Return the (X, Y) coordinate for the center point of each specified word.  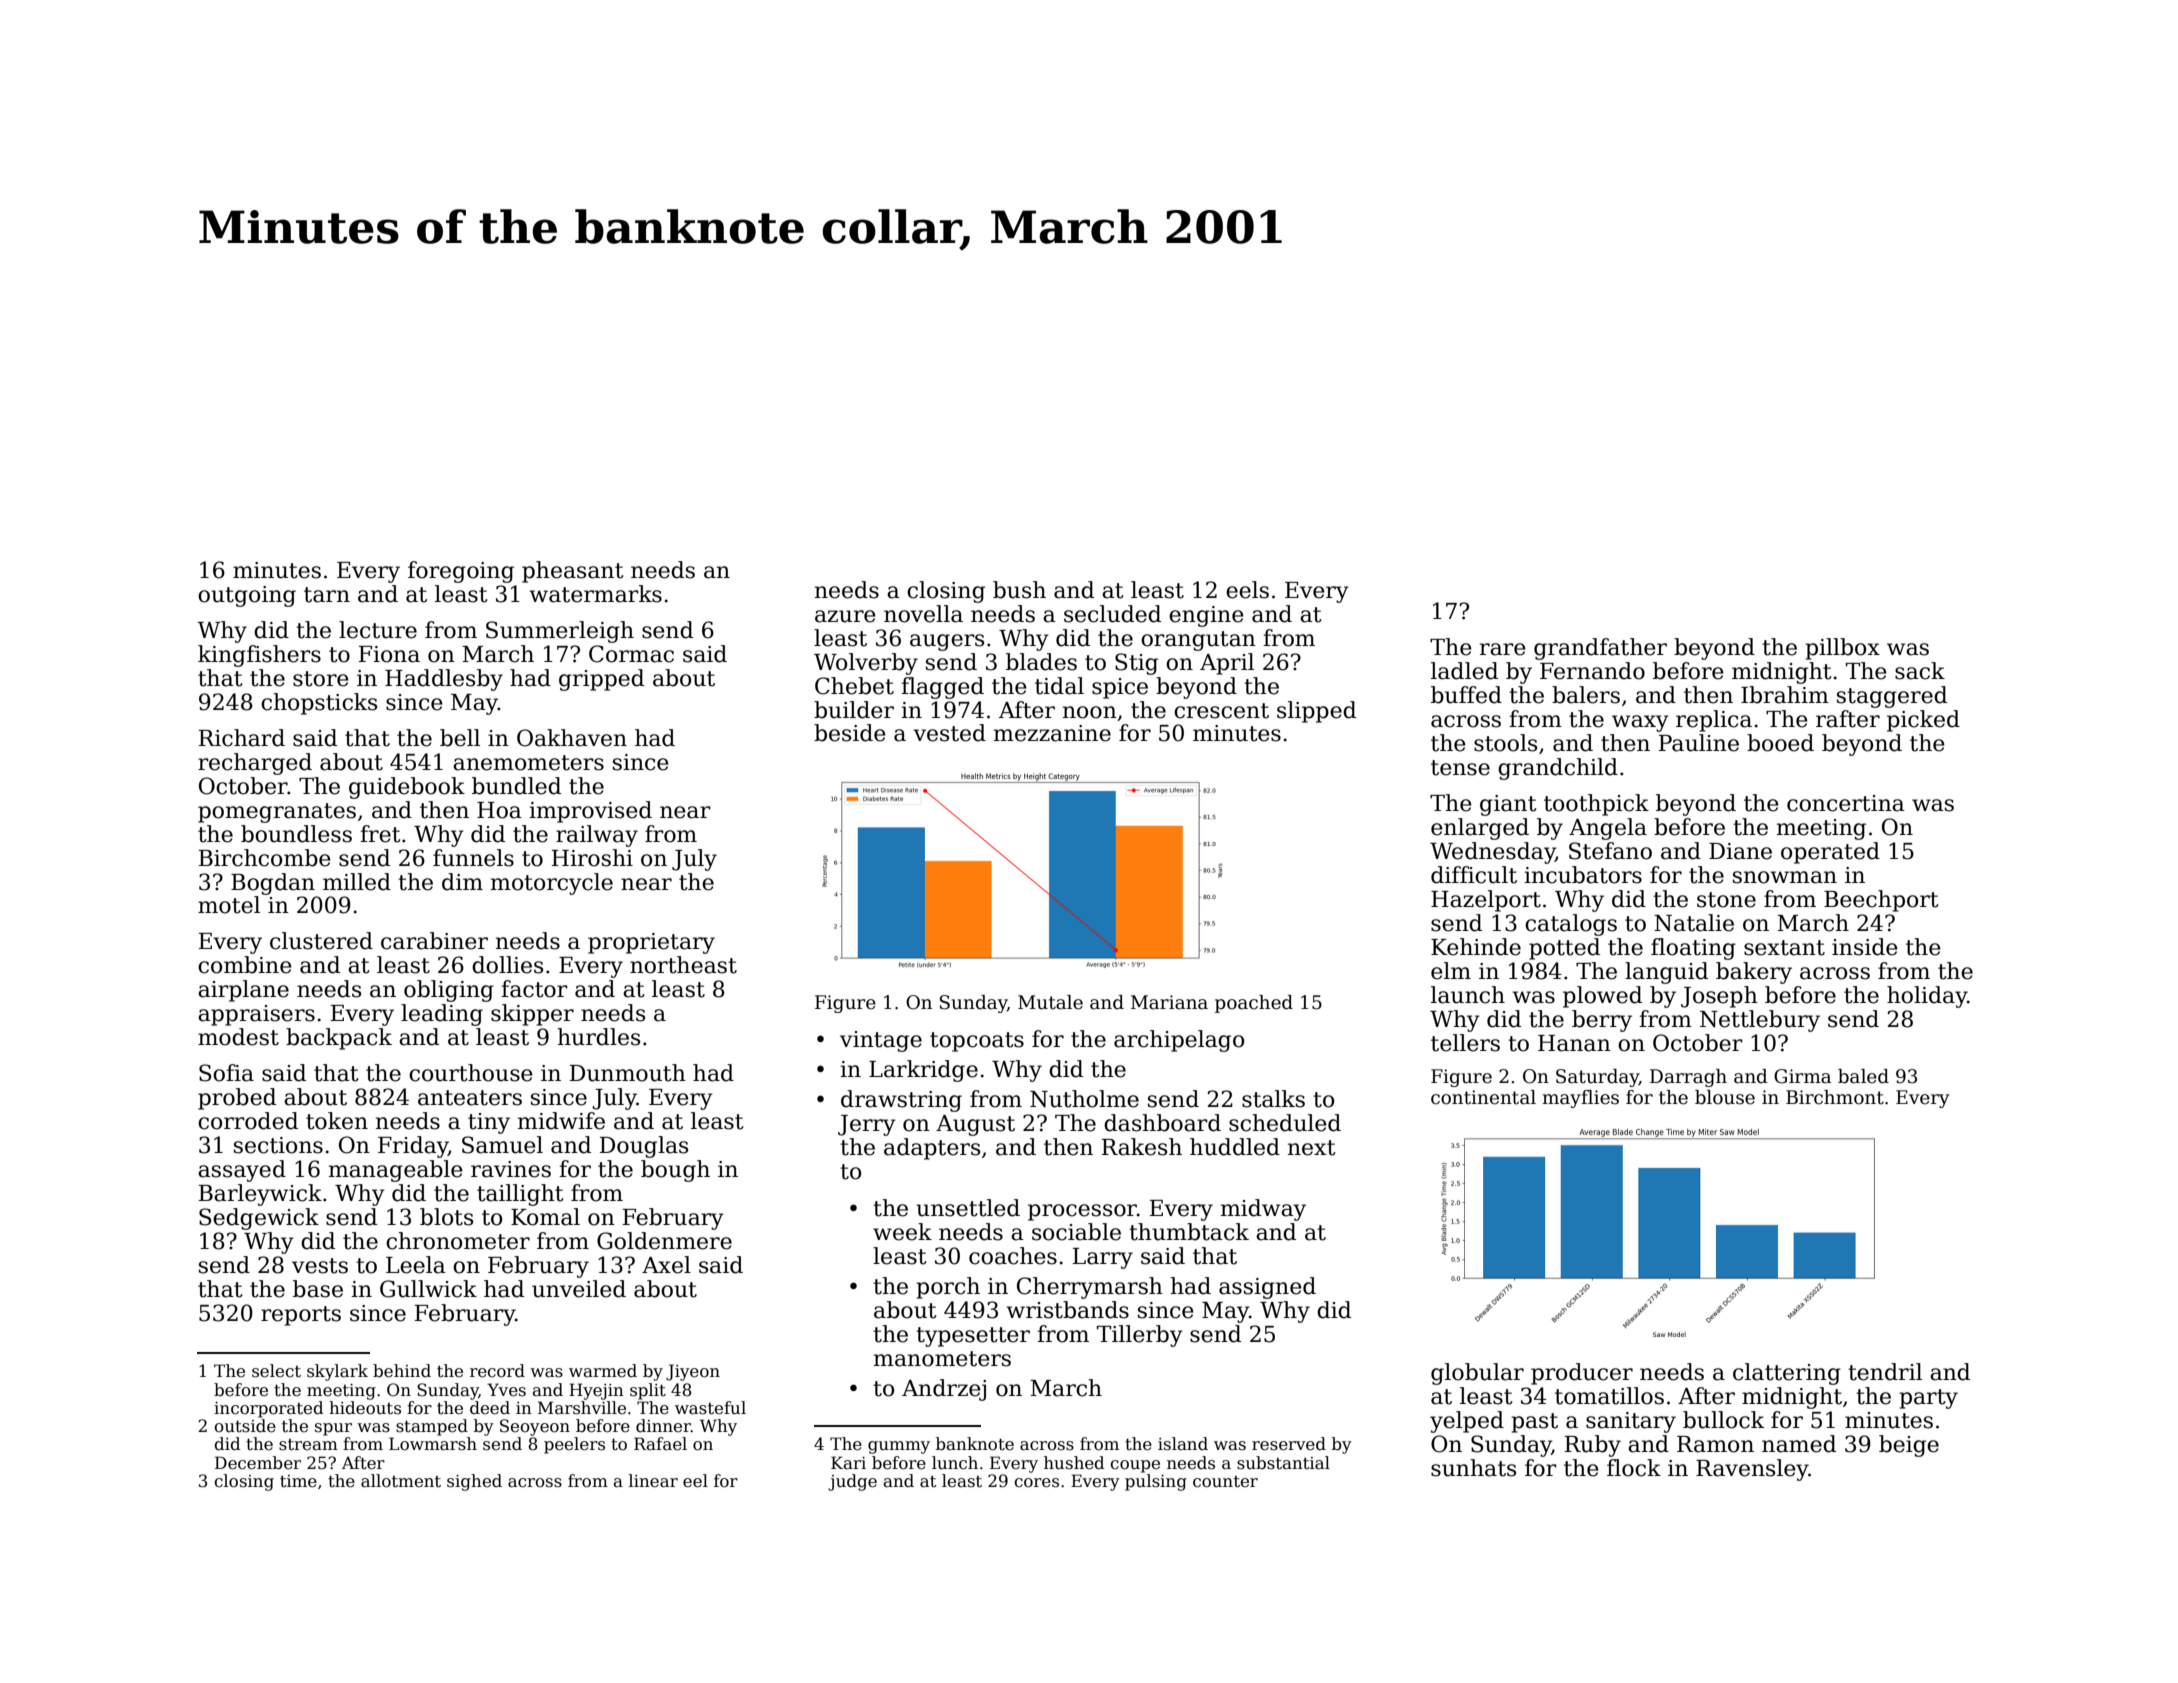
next (1312, 1148)
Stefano (1610, 851)
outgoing (247, 596)
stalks (1273, 1099)
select (276, 1371)
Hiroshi (592, 858)
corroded (248, 1121)
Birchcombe (265, 858)
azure (845, 616)
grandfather (1600, 649)
